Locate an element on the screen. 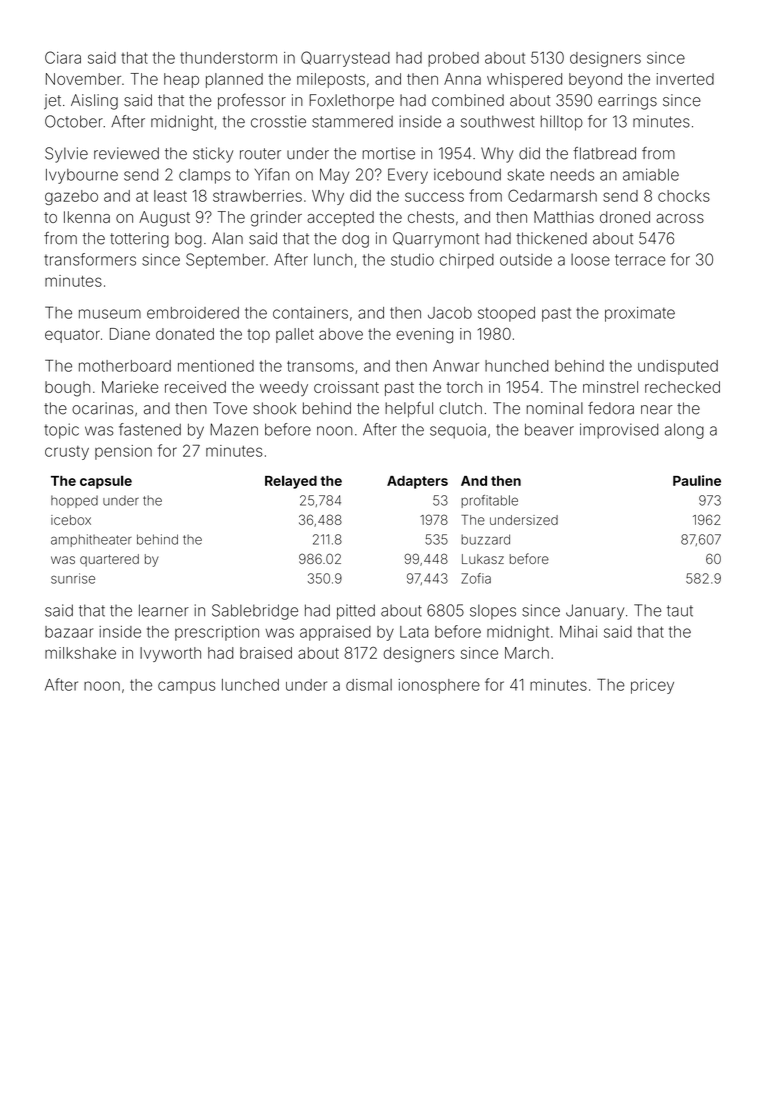 The height and width of the screenshot is (1095, 772). equator is located at coordinates (72, 336).
